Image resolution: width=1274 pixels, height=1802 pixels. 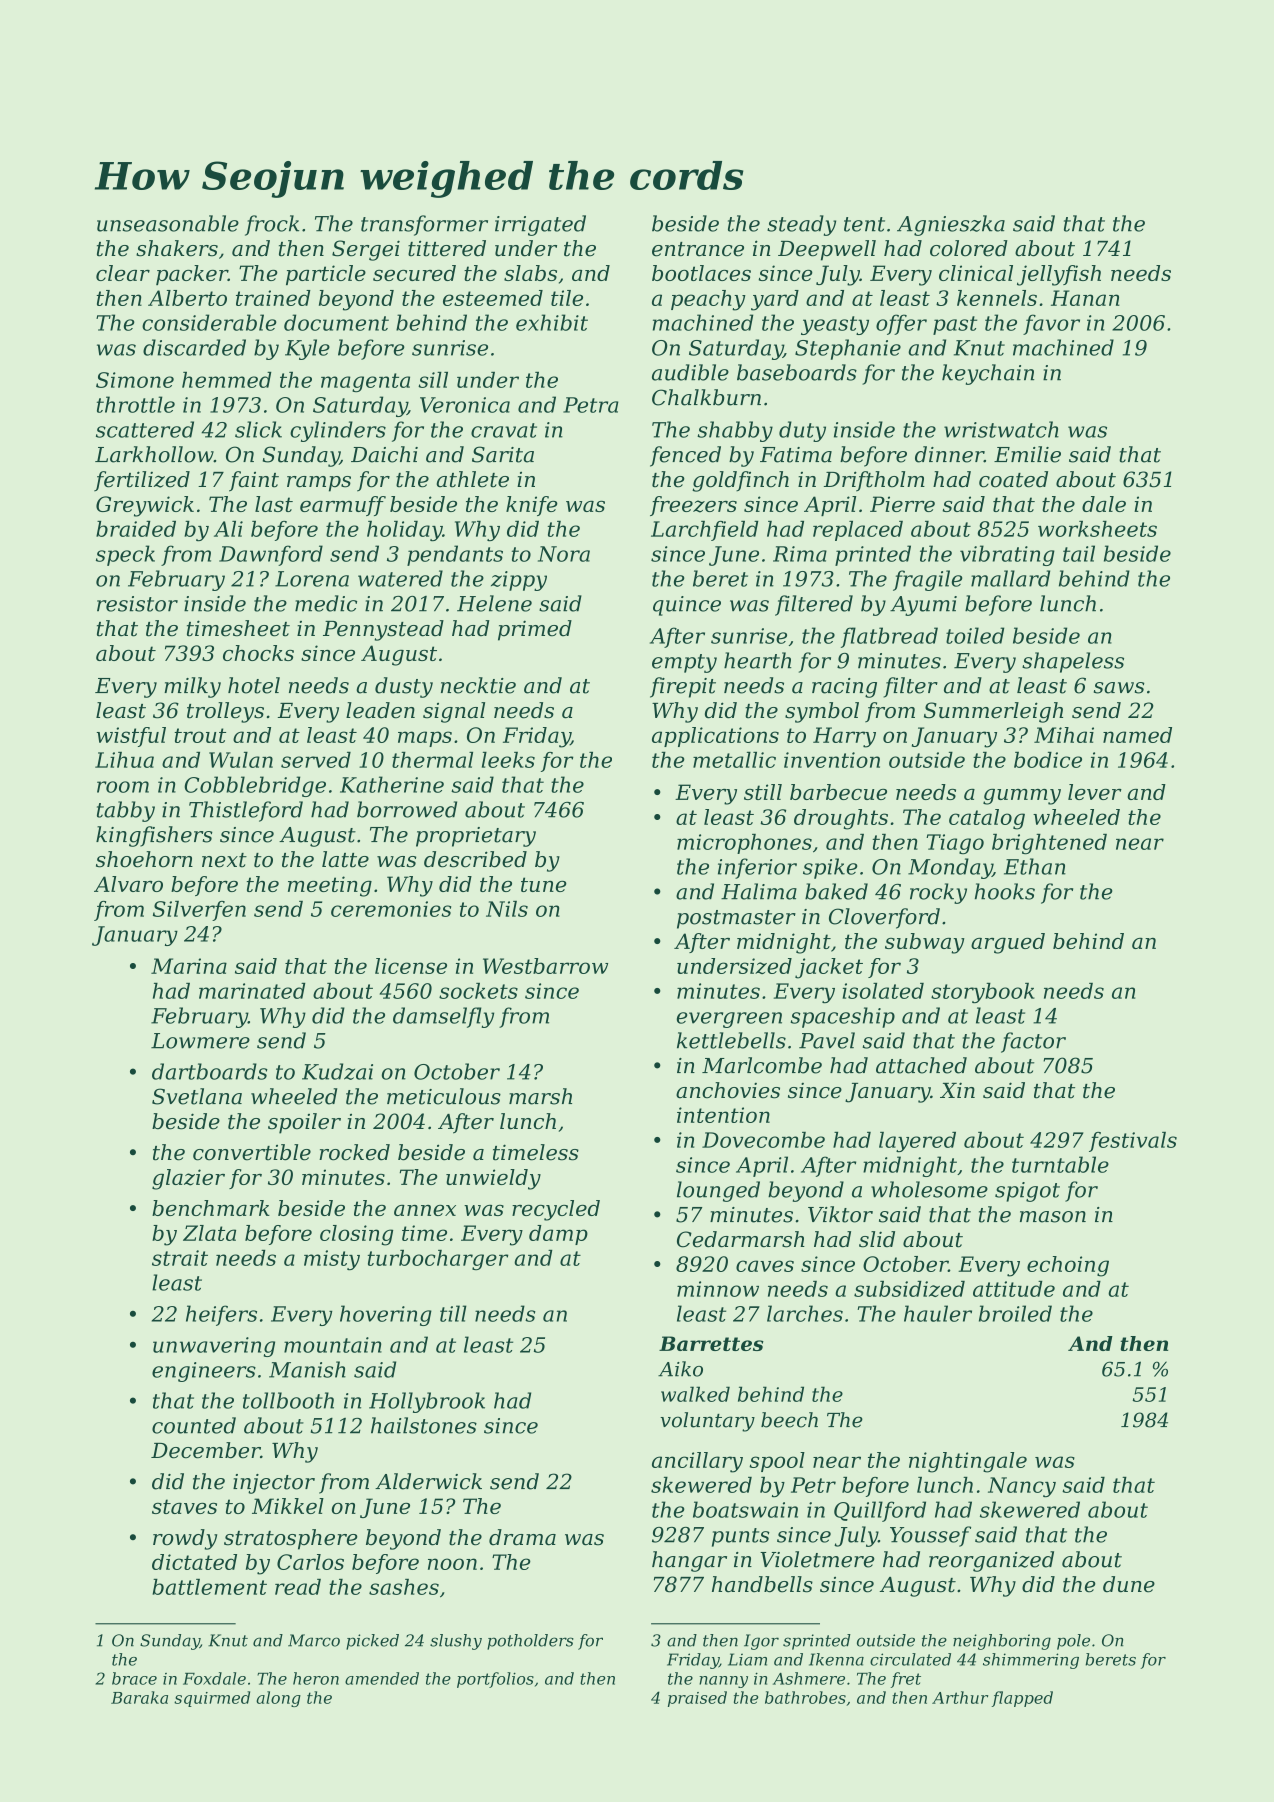 What do you see at coordinates (763, 1140) in the screenshot?
I see `Dovecombe` at bounding box center [763, 1140].
